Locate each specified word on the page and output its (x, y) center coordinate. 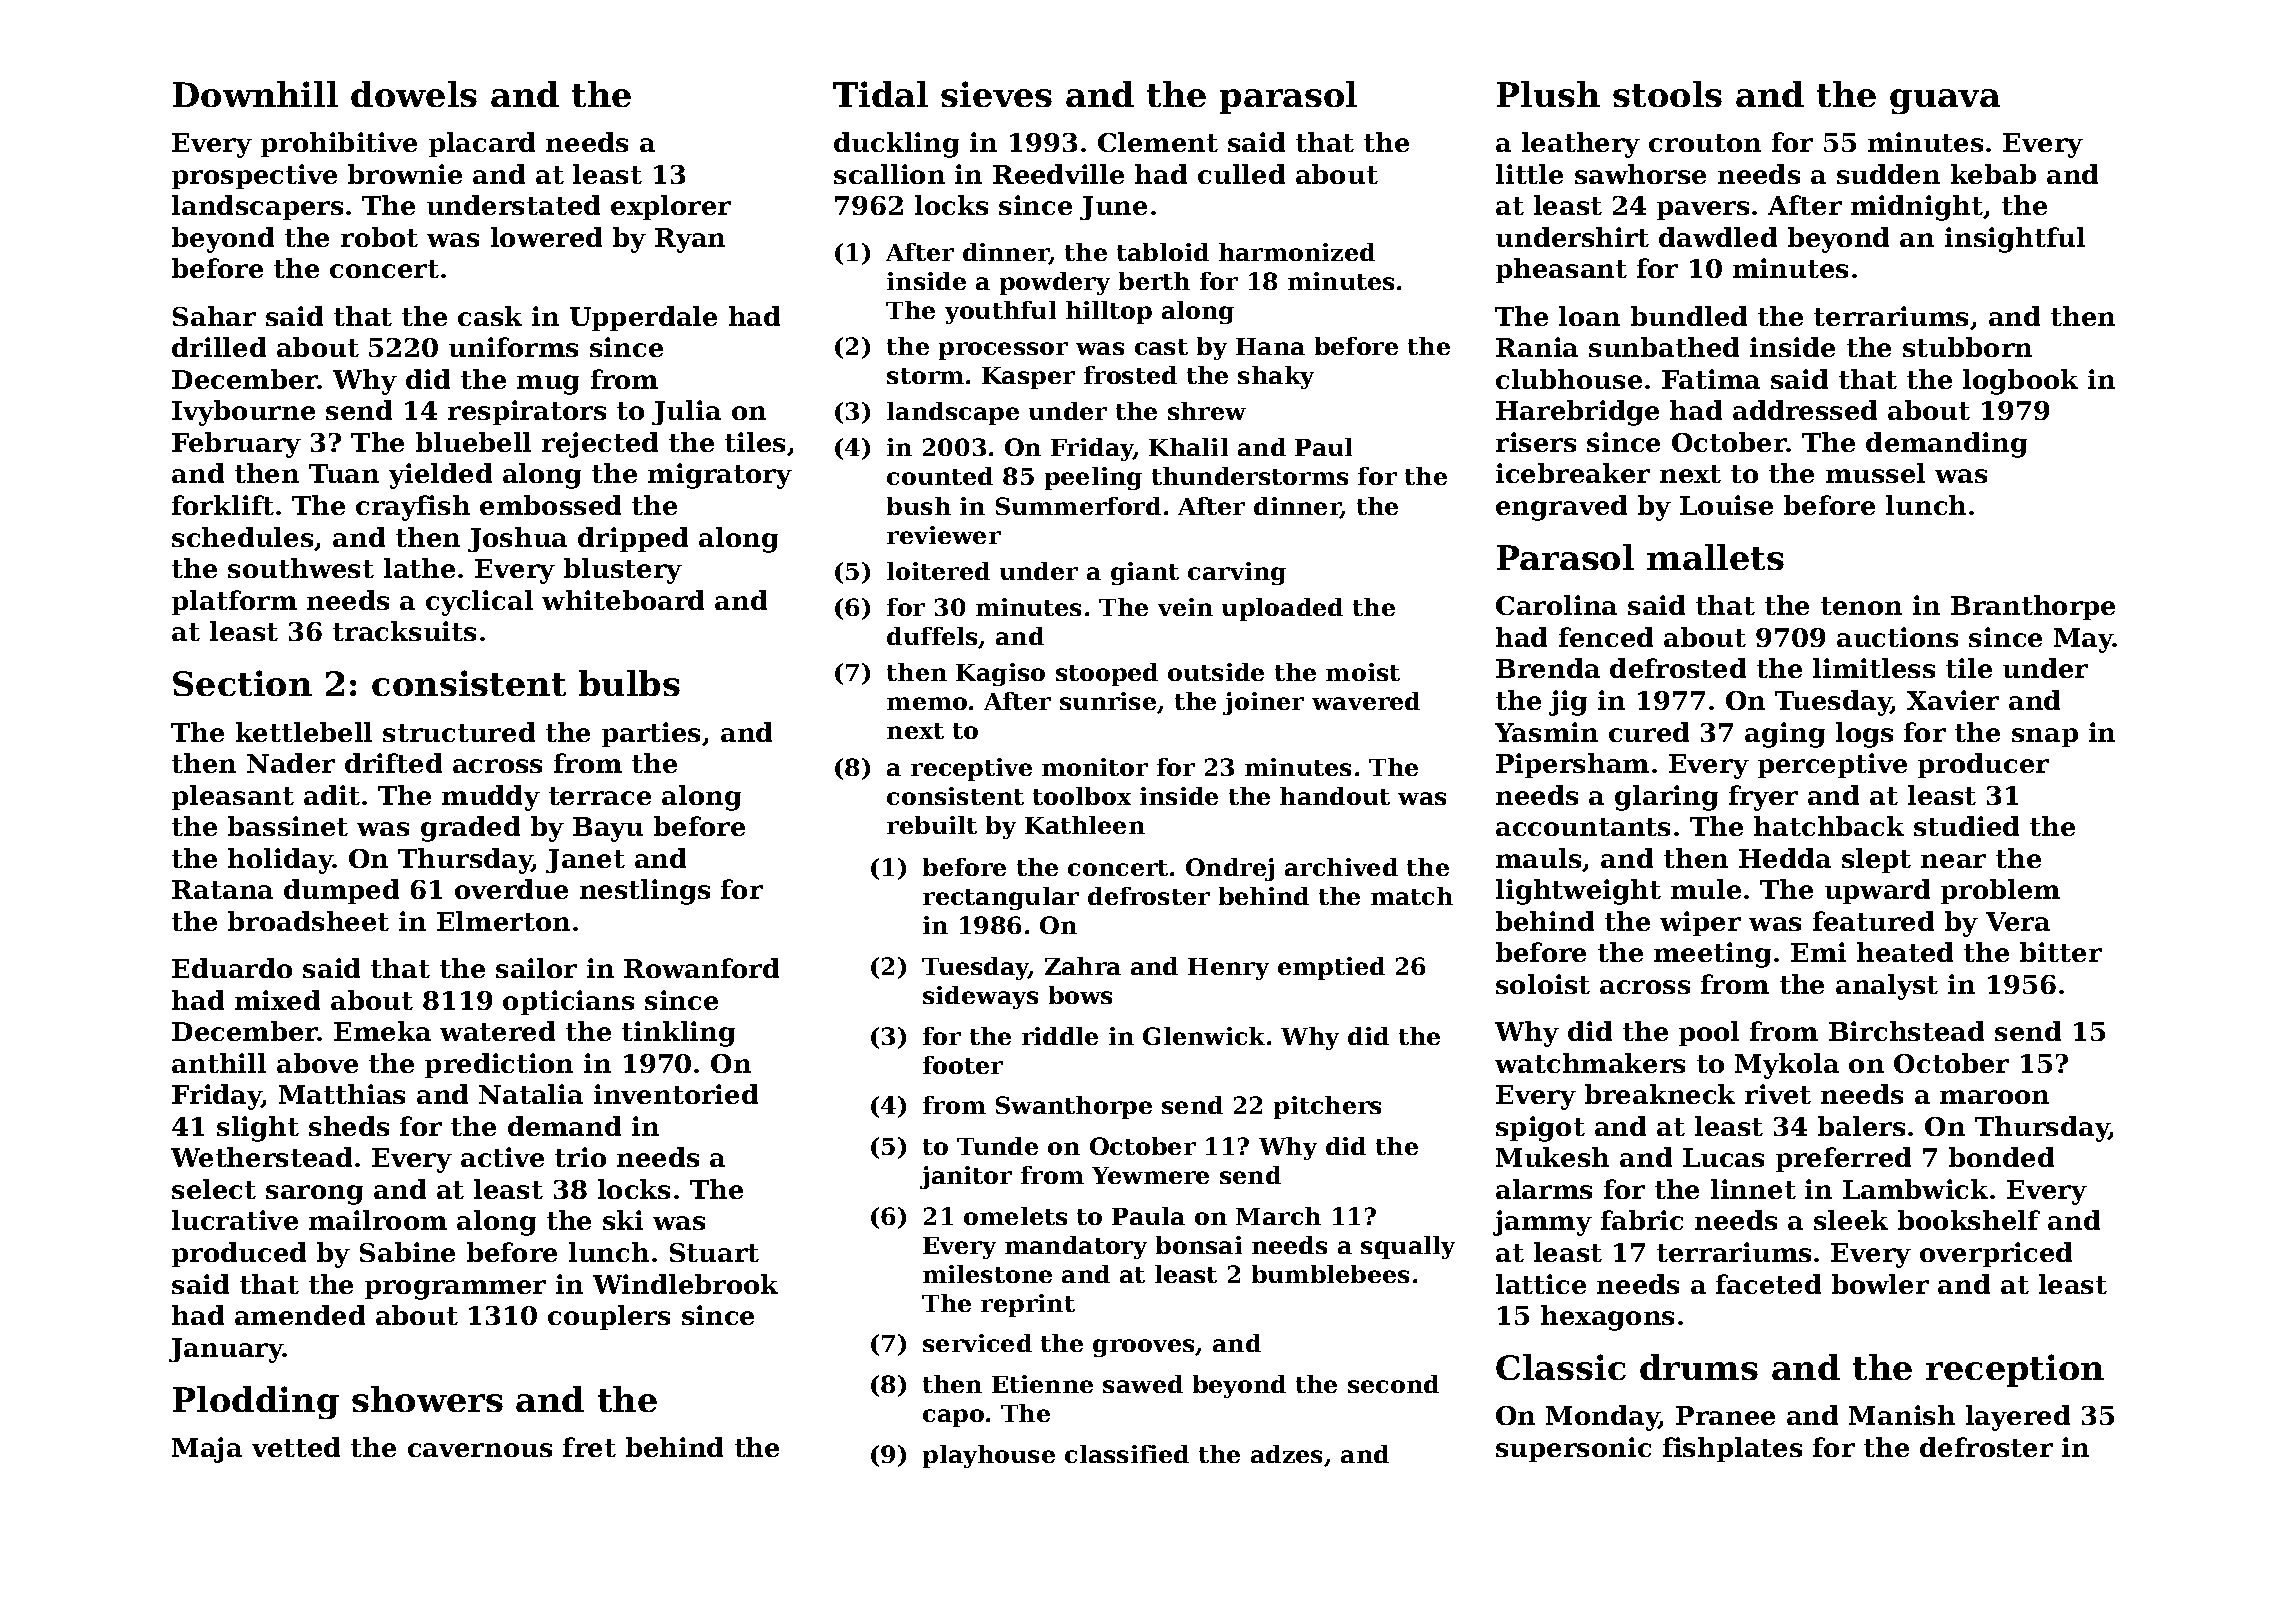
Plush (1548, 94)
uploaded (1282, 609)
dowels (414, 94)
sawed (1143, 1384)
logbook (2020, 382)
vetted (296, 1447)
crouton (1705, 143)
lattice (1541, 1284)
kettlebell (304, 732)
